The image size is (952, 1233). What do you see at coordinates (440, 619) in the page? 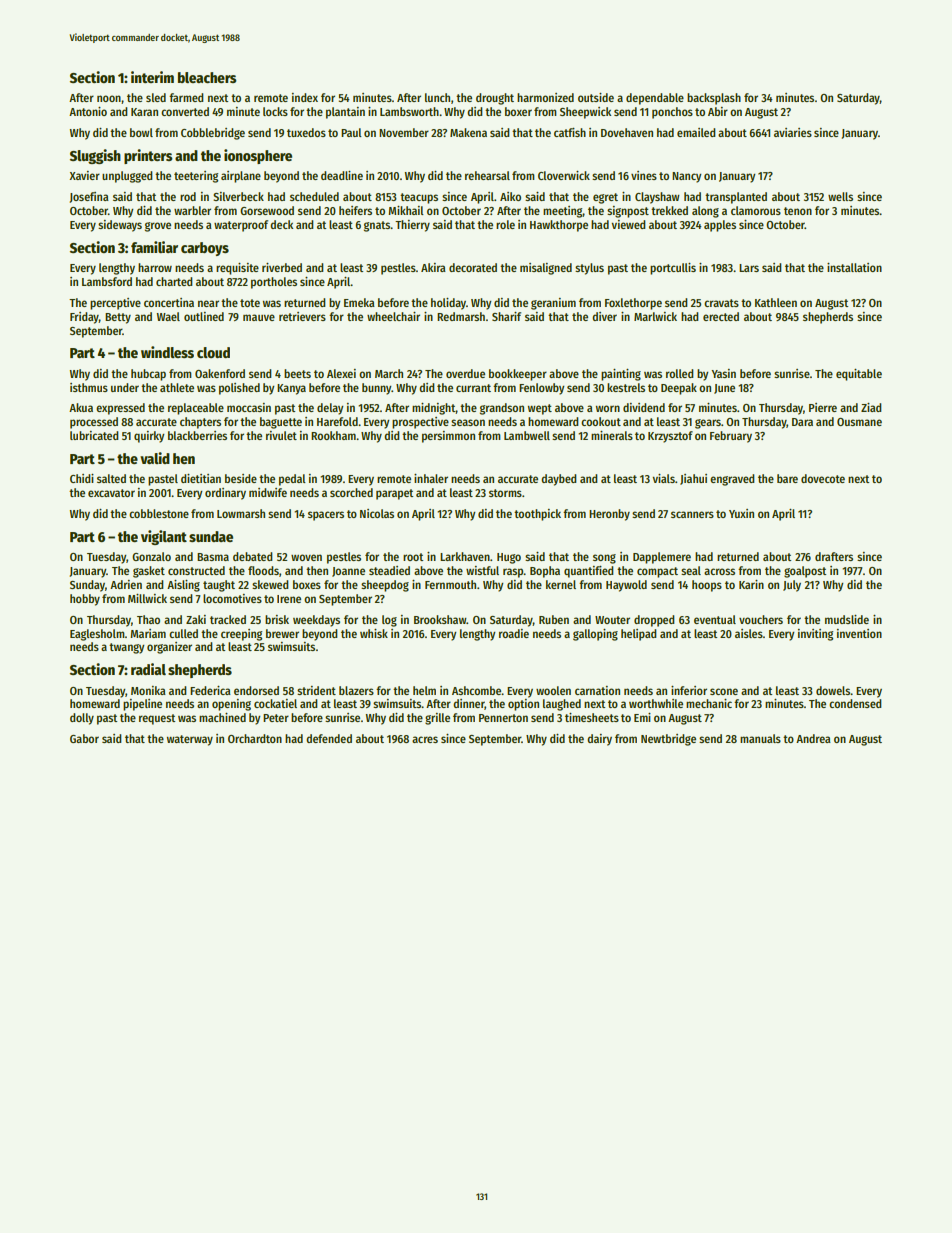
I see `Brookshaw` at bounding box center [440, 619].
